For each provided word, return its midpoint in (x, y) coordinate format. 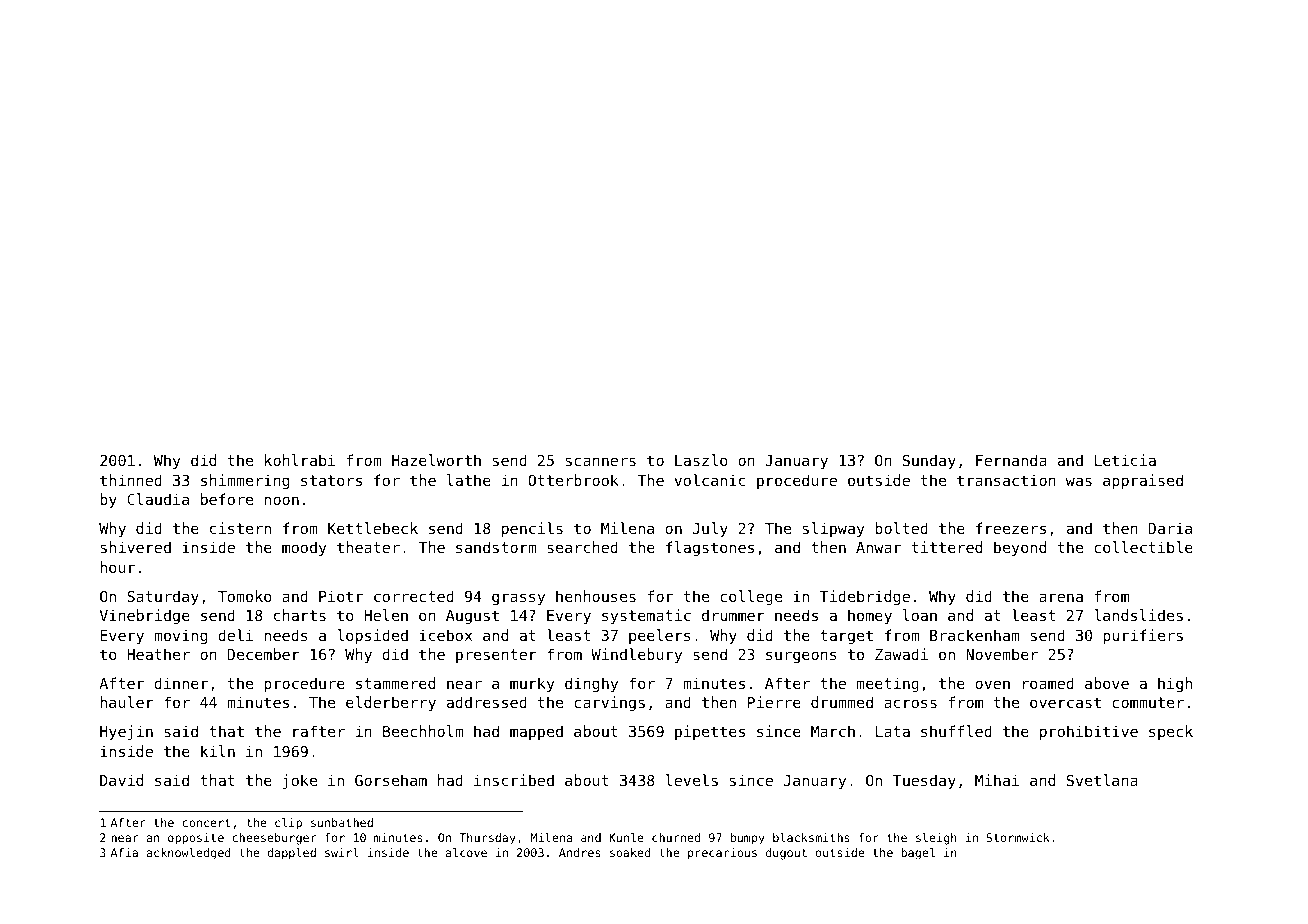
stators (331, 480)
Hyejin (126, 732)
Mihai (997, 780)
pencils (532, 529)
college (751, 597)
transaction (1006, 480)
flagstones (710, 548)
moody (304, 548)
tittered (947, 547)
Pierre (774, 702)
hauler (127, 702)
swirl (342, 852)
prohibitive (1089, 732)
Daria (1170, 528)
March (833, 731)
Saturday (163, 597)
